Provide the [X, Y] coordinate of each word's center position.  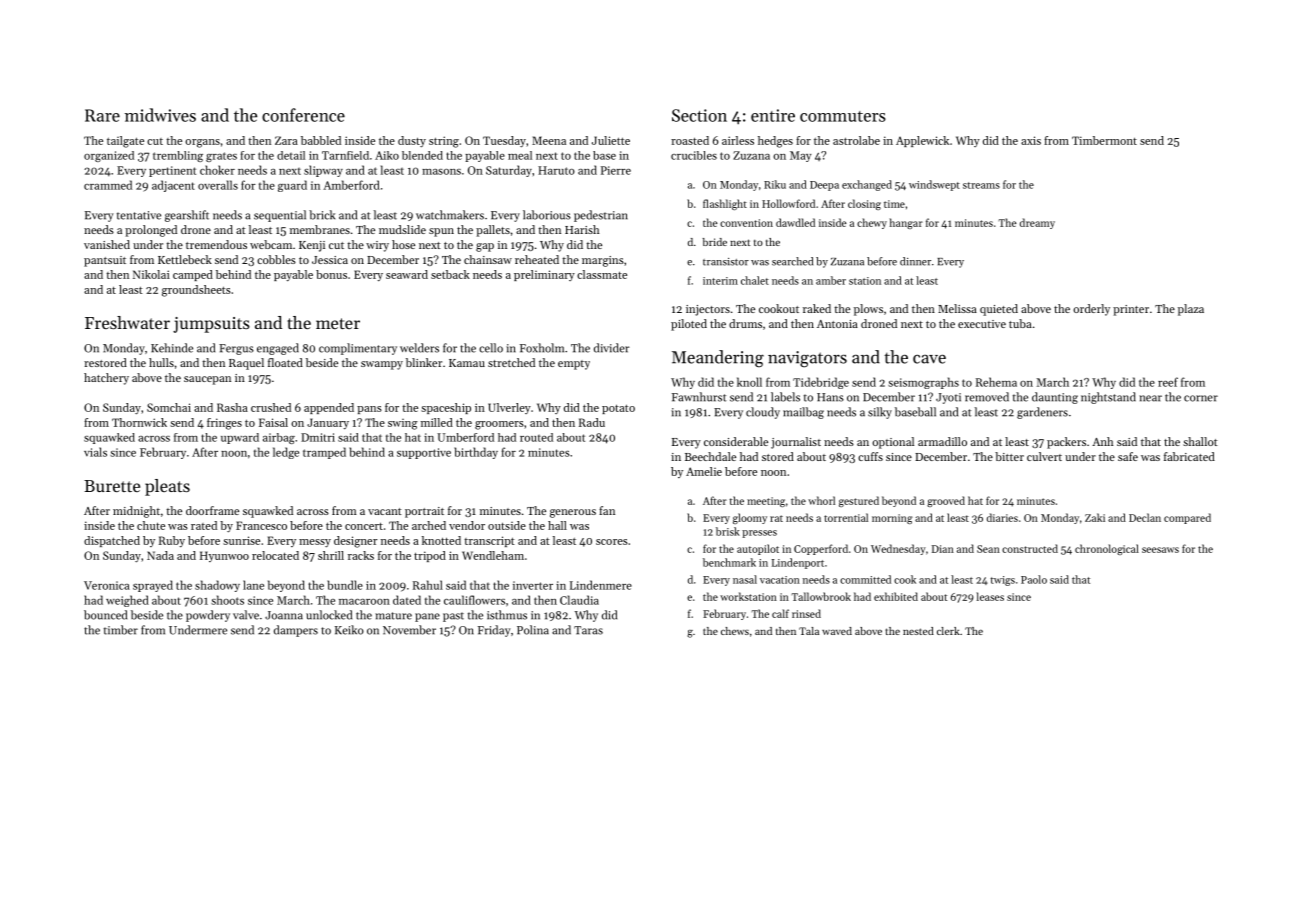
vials [95, 452]
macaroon [364, 602]
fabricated [1189, 456]
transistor [726, 262]
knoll [749, 382]
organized [109, 156]
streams [981, 185]
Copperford [821, 549]
